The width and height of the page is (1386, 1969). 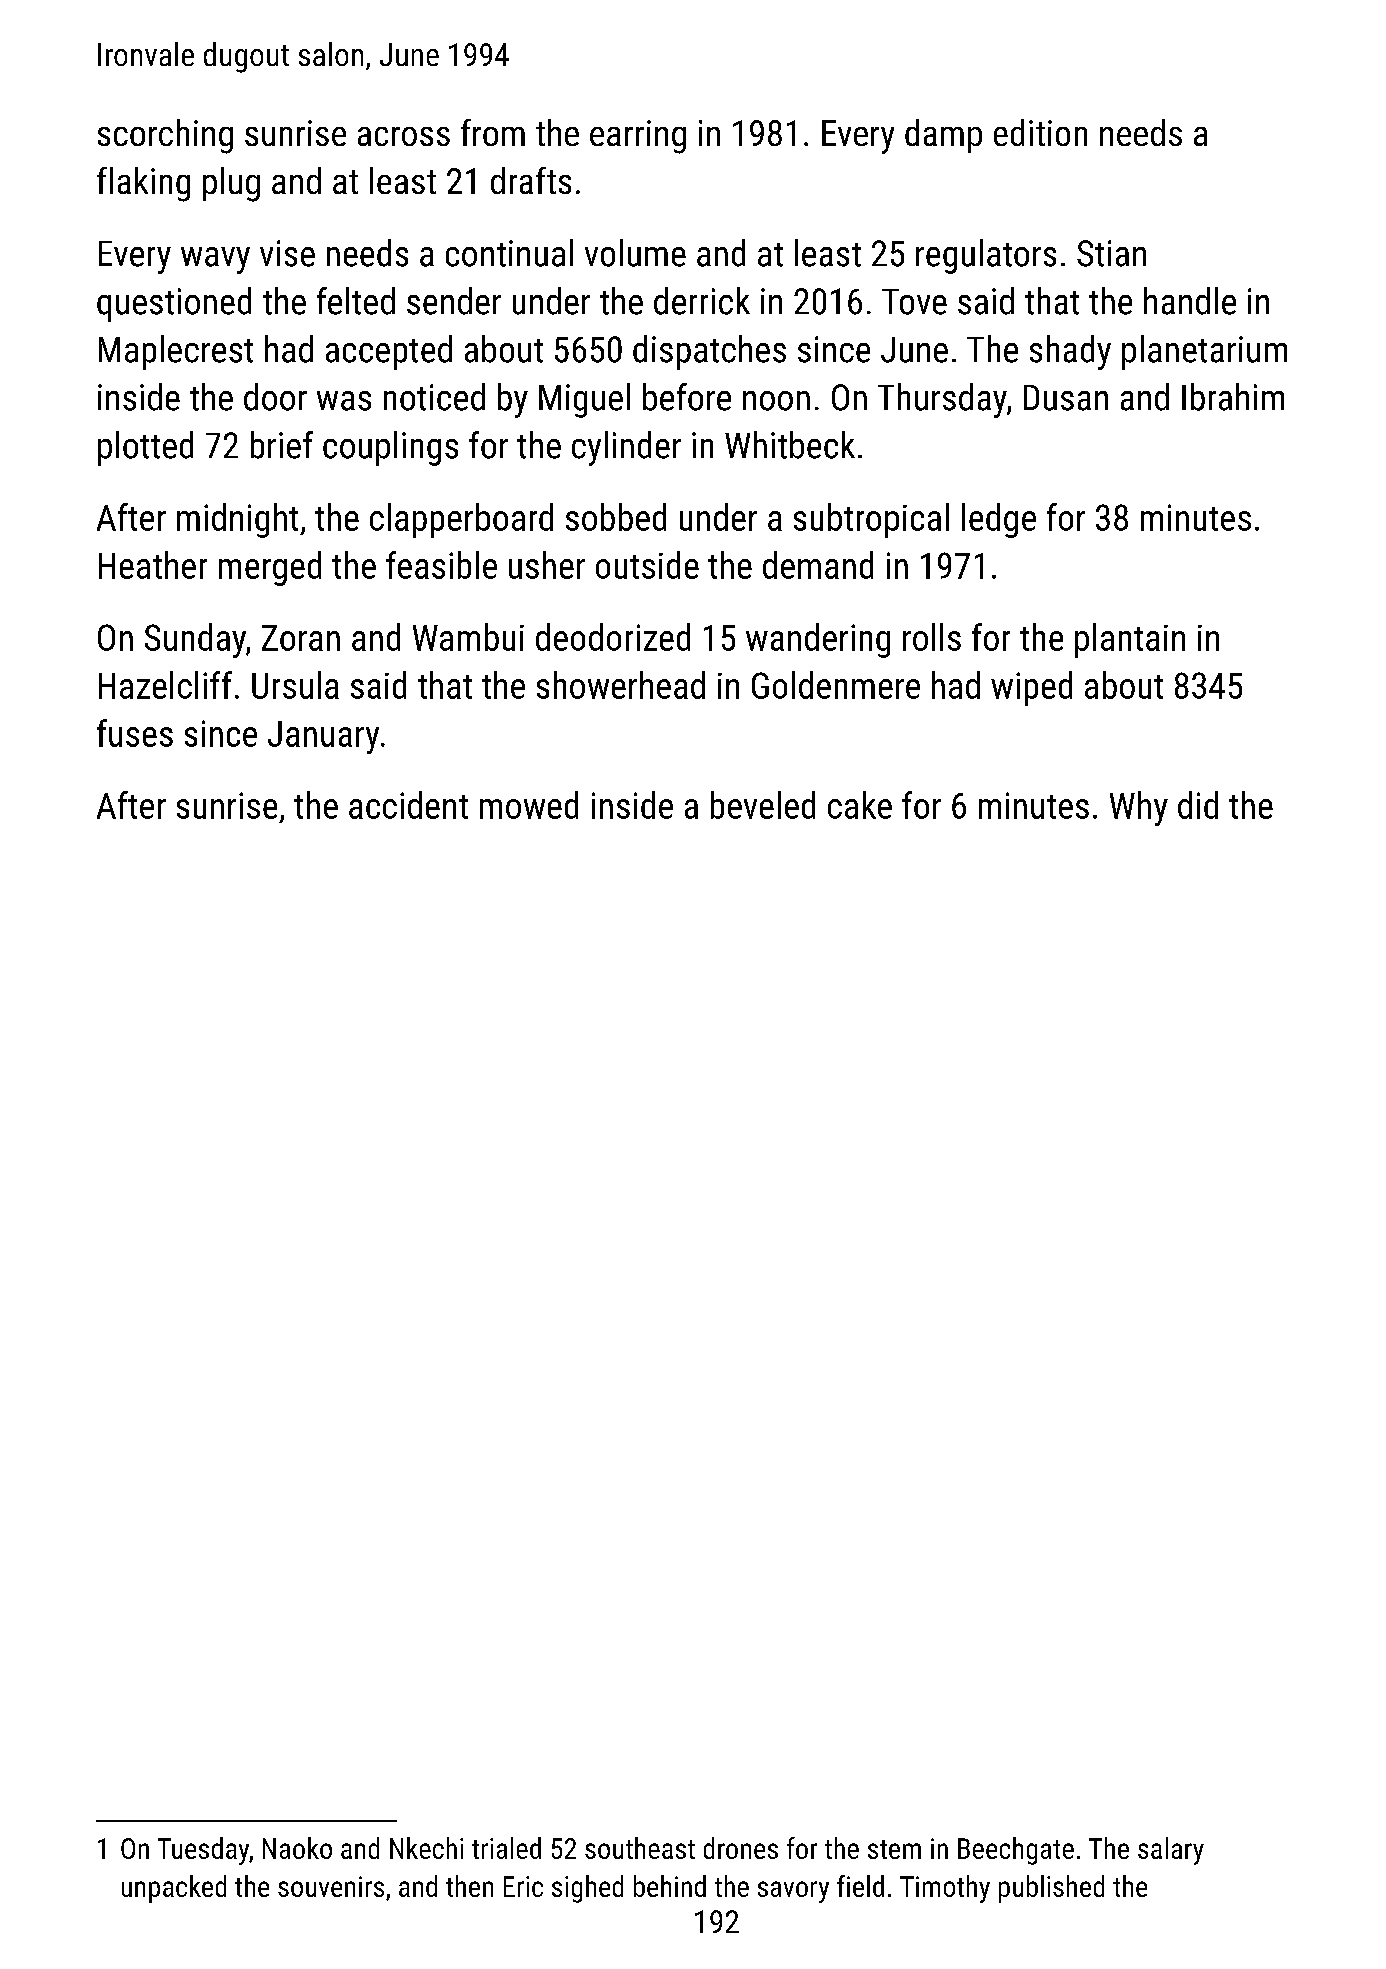 What do you see at coordinates (790, 445) in the page?
I see `Whitbeck` at bounding box center [790, 445].
